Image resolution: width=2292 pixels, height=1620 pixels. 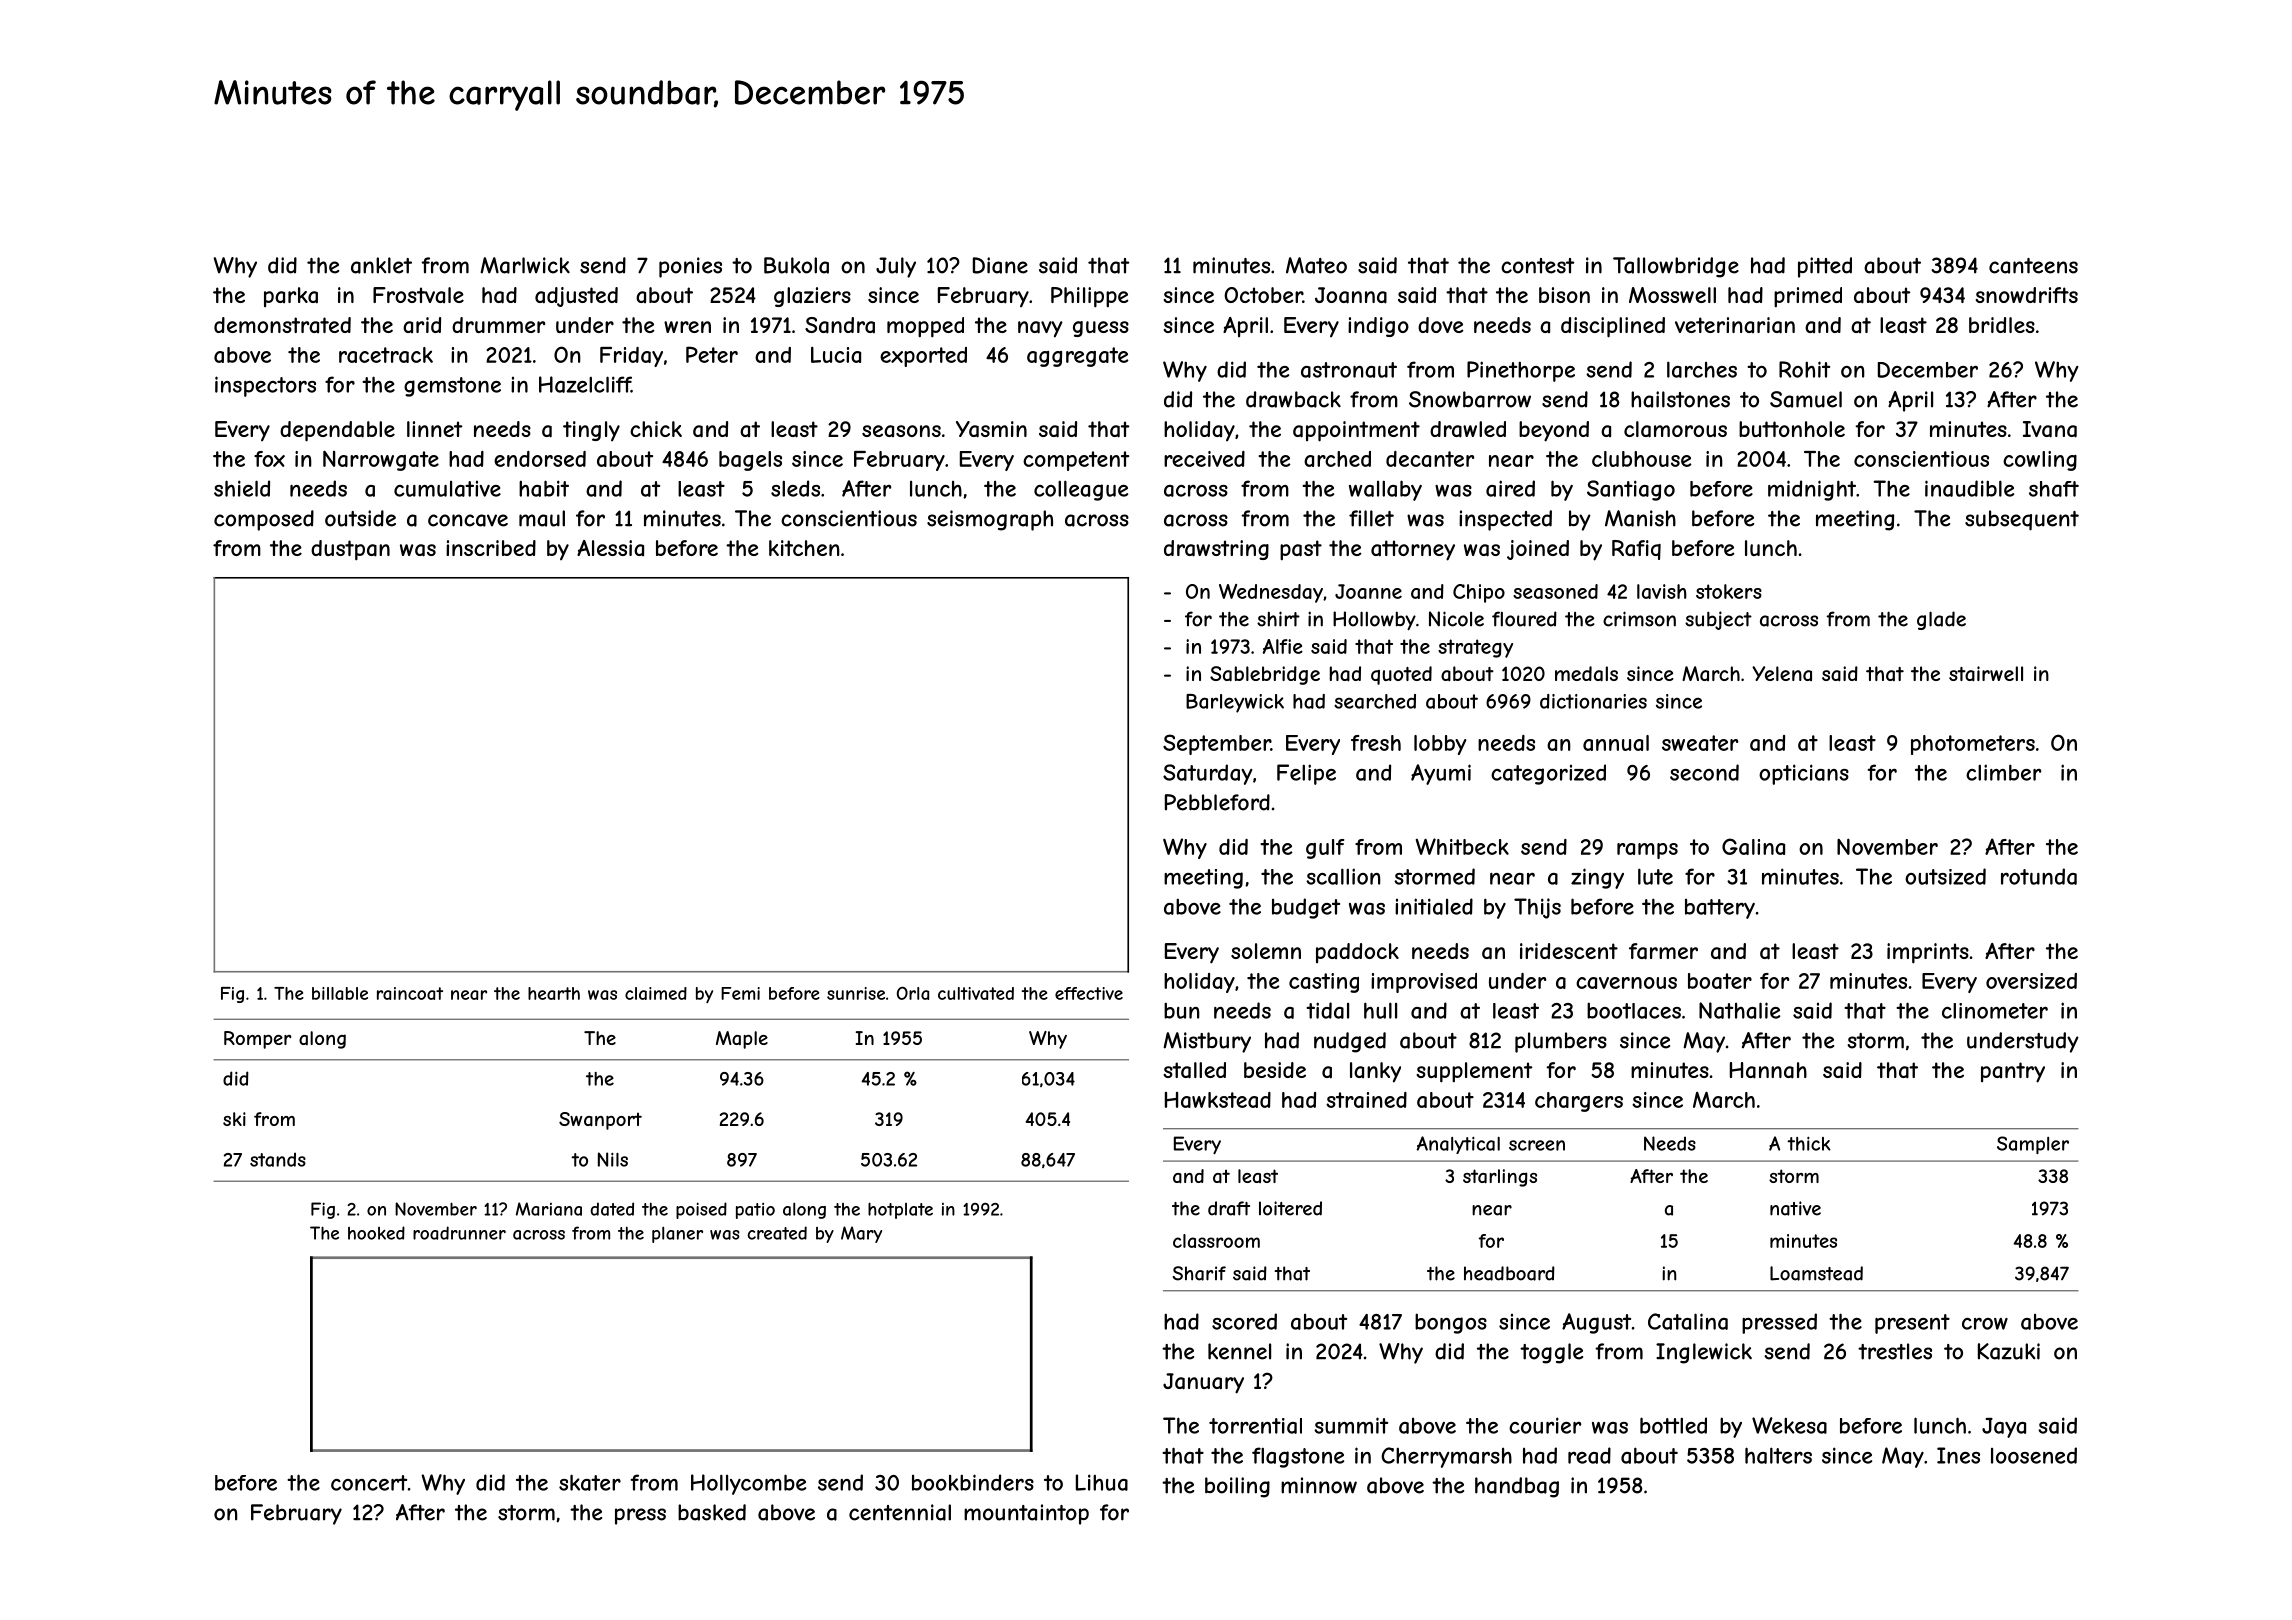 I want to click on Analytical, so click(x=1458, y=1145).
